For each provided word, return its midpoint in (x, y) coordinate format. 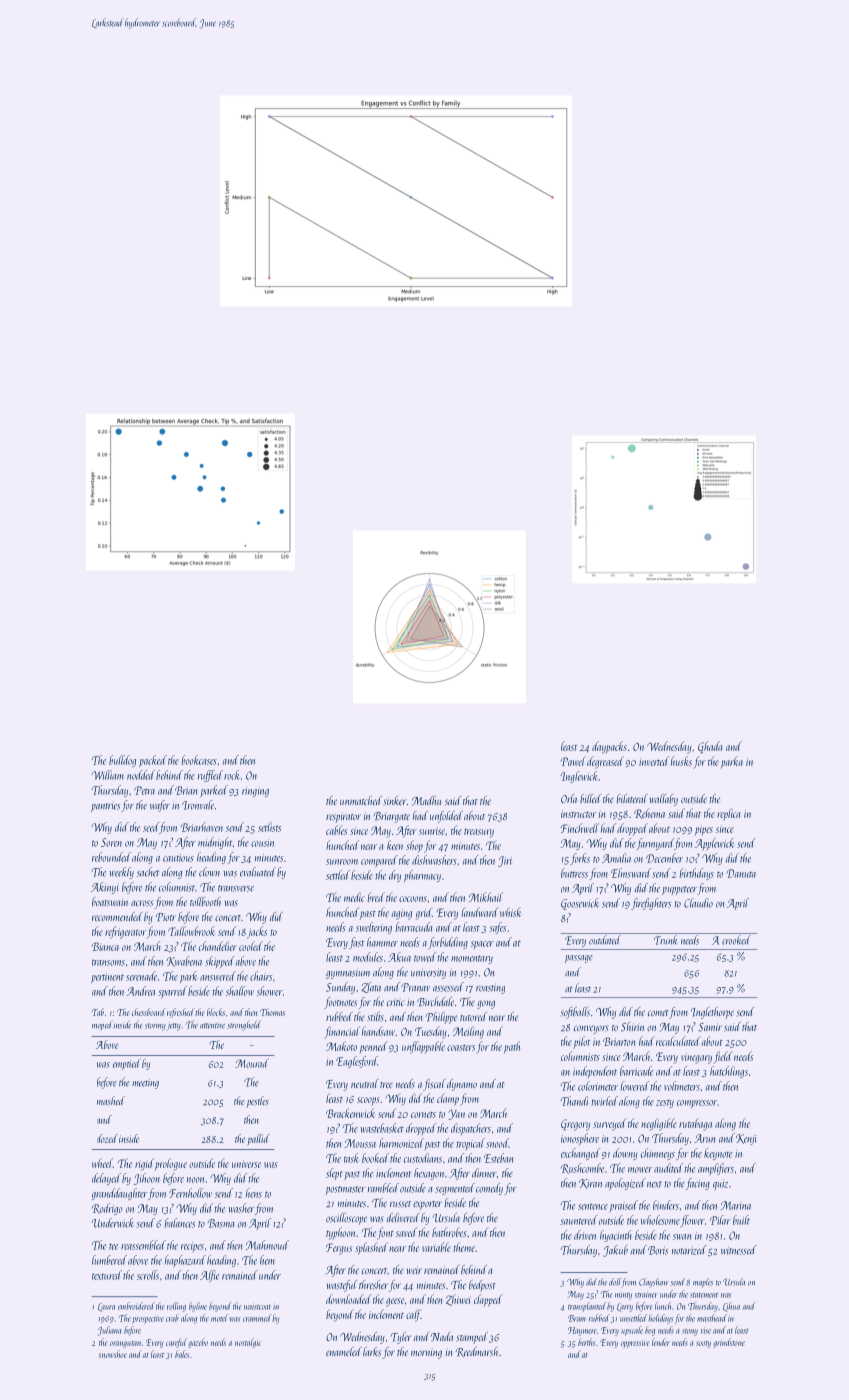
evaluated (258, 872)
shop (414, 846)
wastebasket (382, 1128)
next (654, 1184)
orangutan (125, 1344)
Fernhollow (190, 1193)
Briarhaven (202, 827)
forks (580, 859)
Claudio (698, 903)
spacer (482, 945)
